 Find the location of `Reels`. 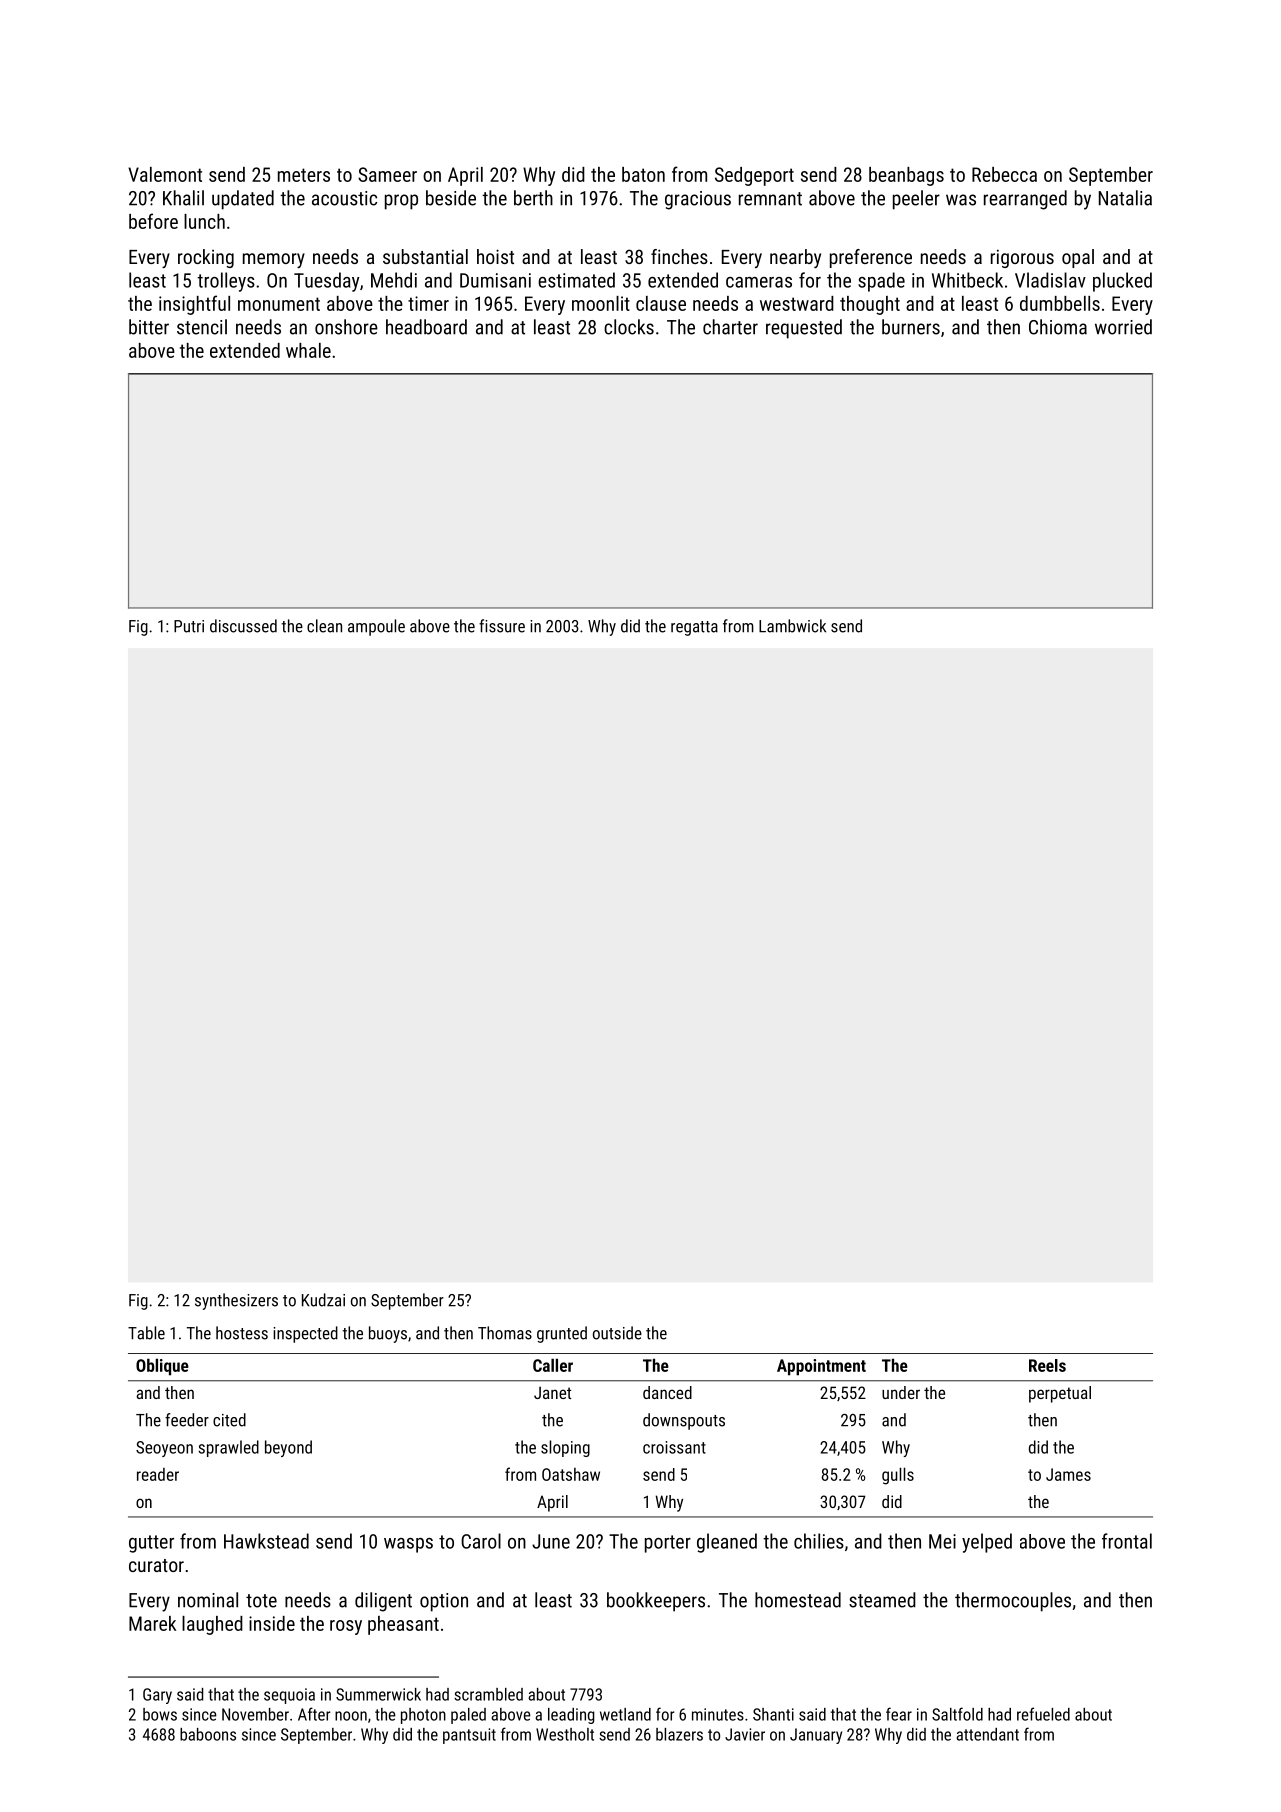

Reels is located at coordinates (1047, 1365).
